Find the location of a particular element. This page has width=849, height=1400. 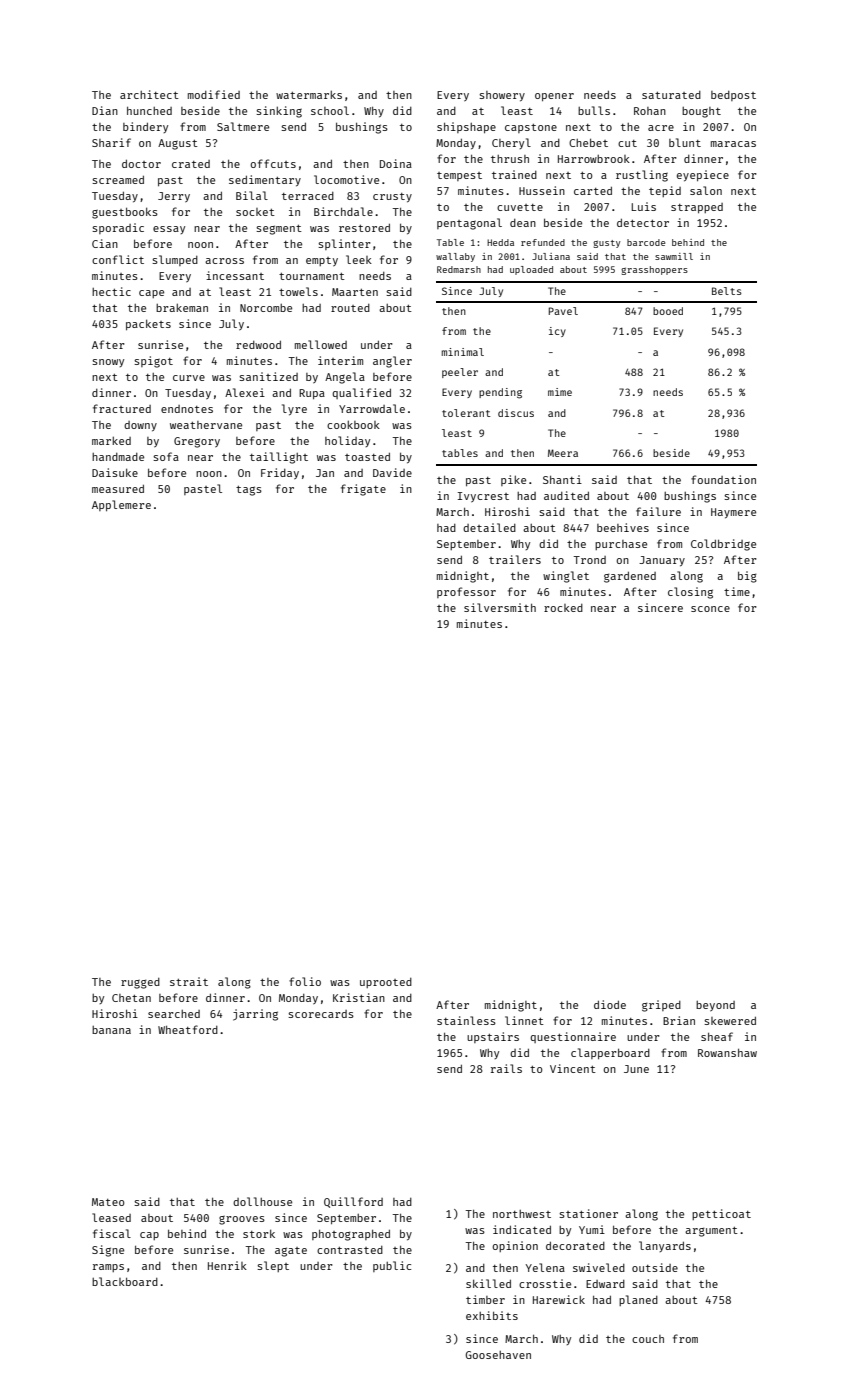

downy is located at coordinates (140, 426).
